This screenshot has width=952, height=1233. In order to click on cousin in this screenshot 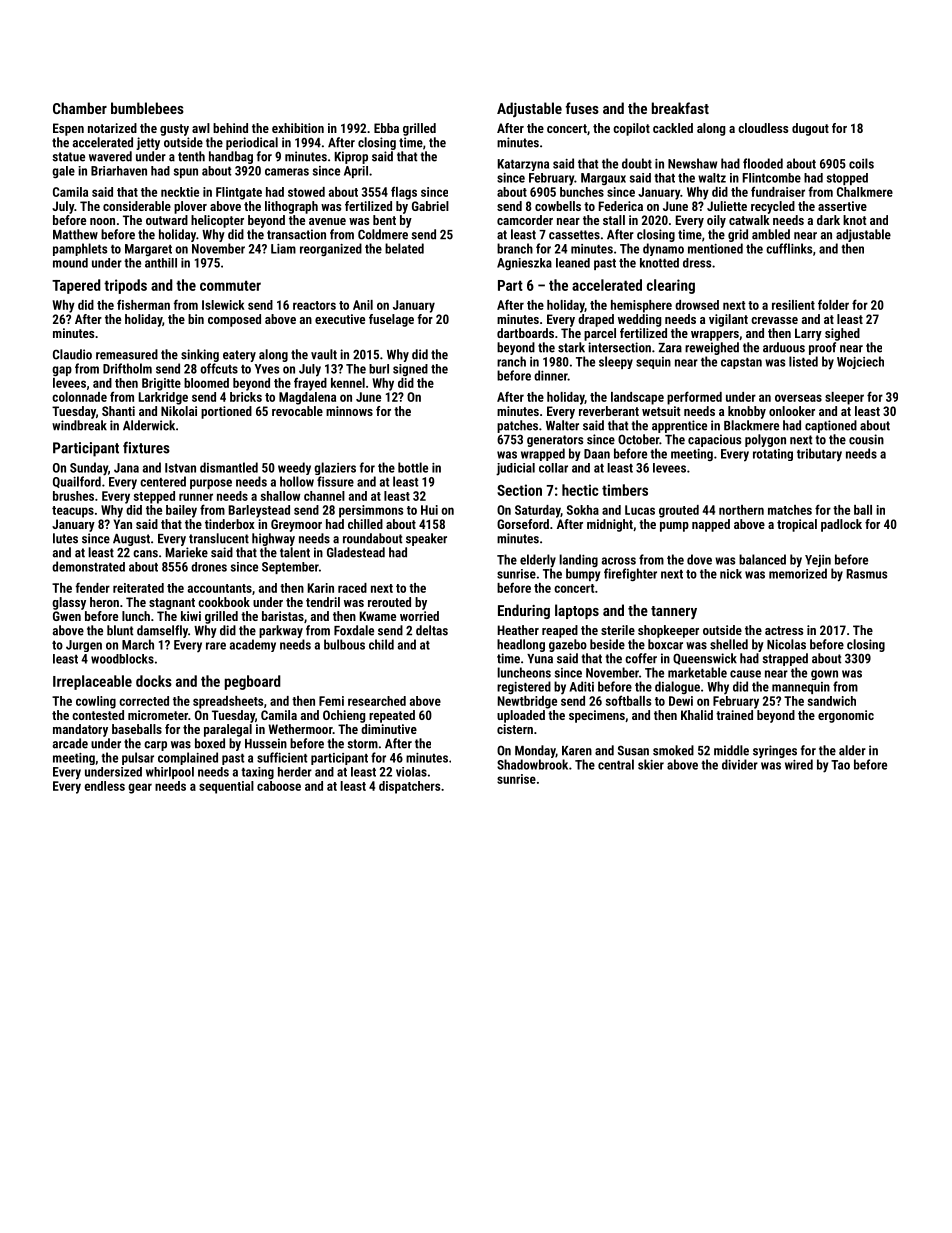, I will do `click(866, 439)`.
